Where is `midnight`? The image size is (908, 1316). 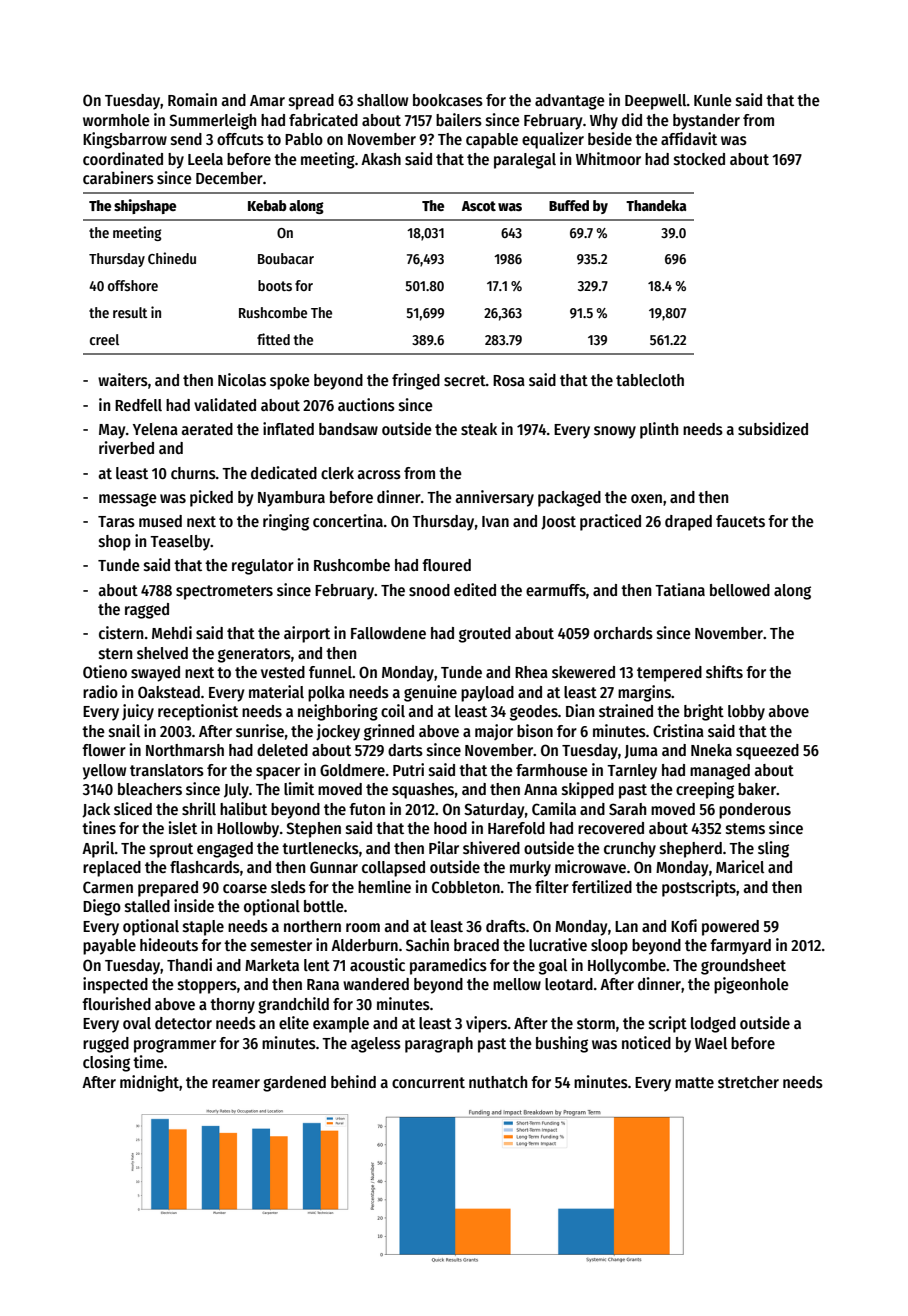 midnight is located at coordinates (149, 1083).
